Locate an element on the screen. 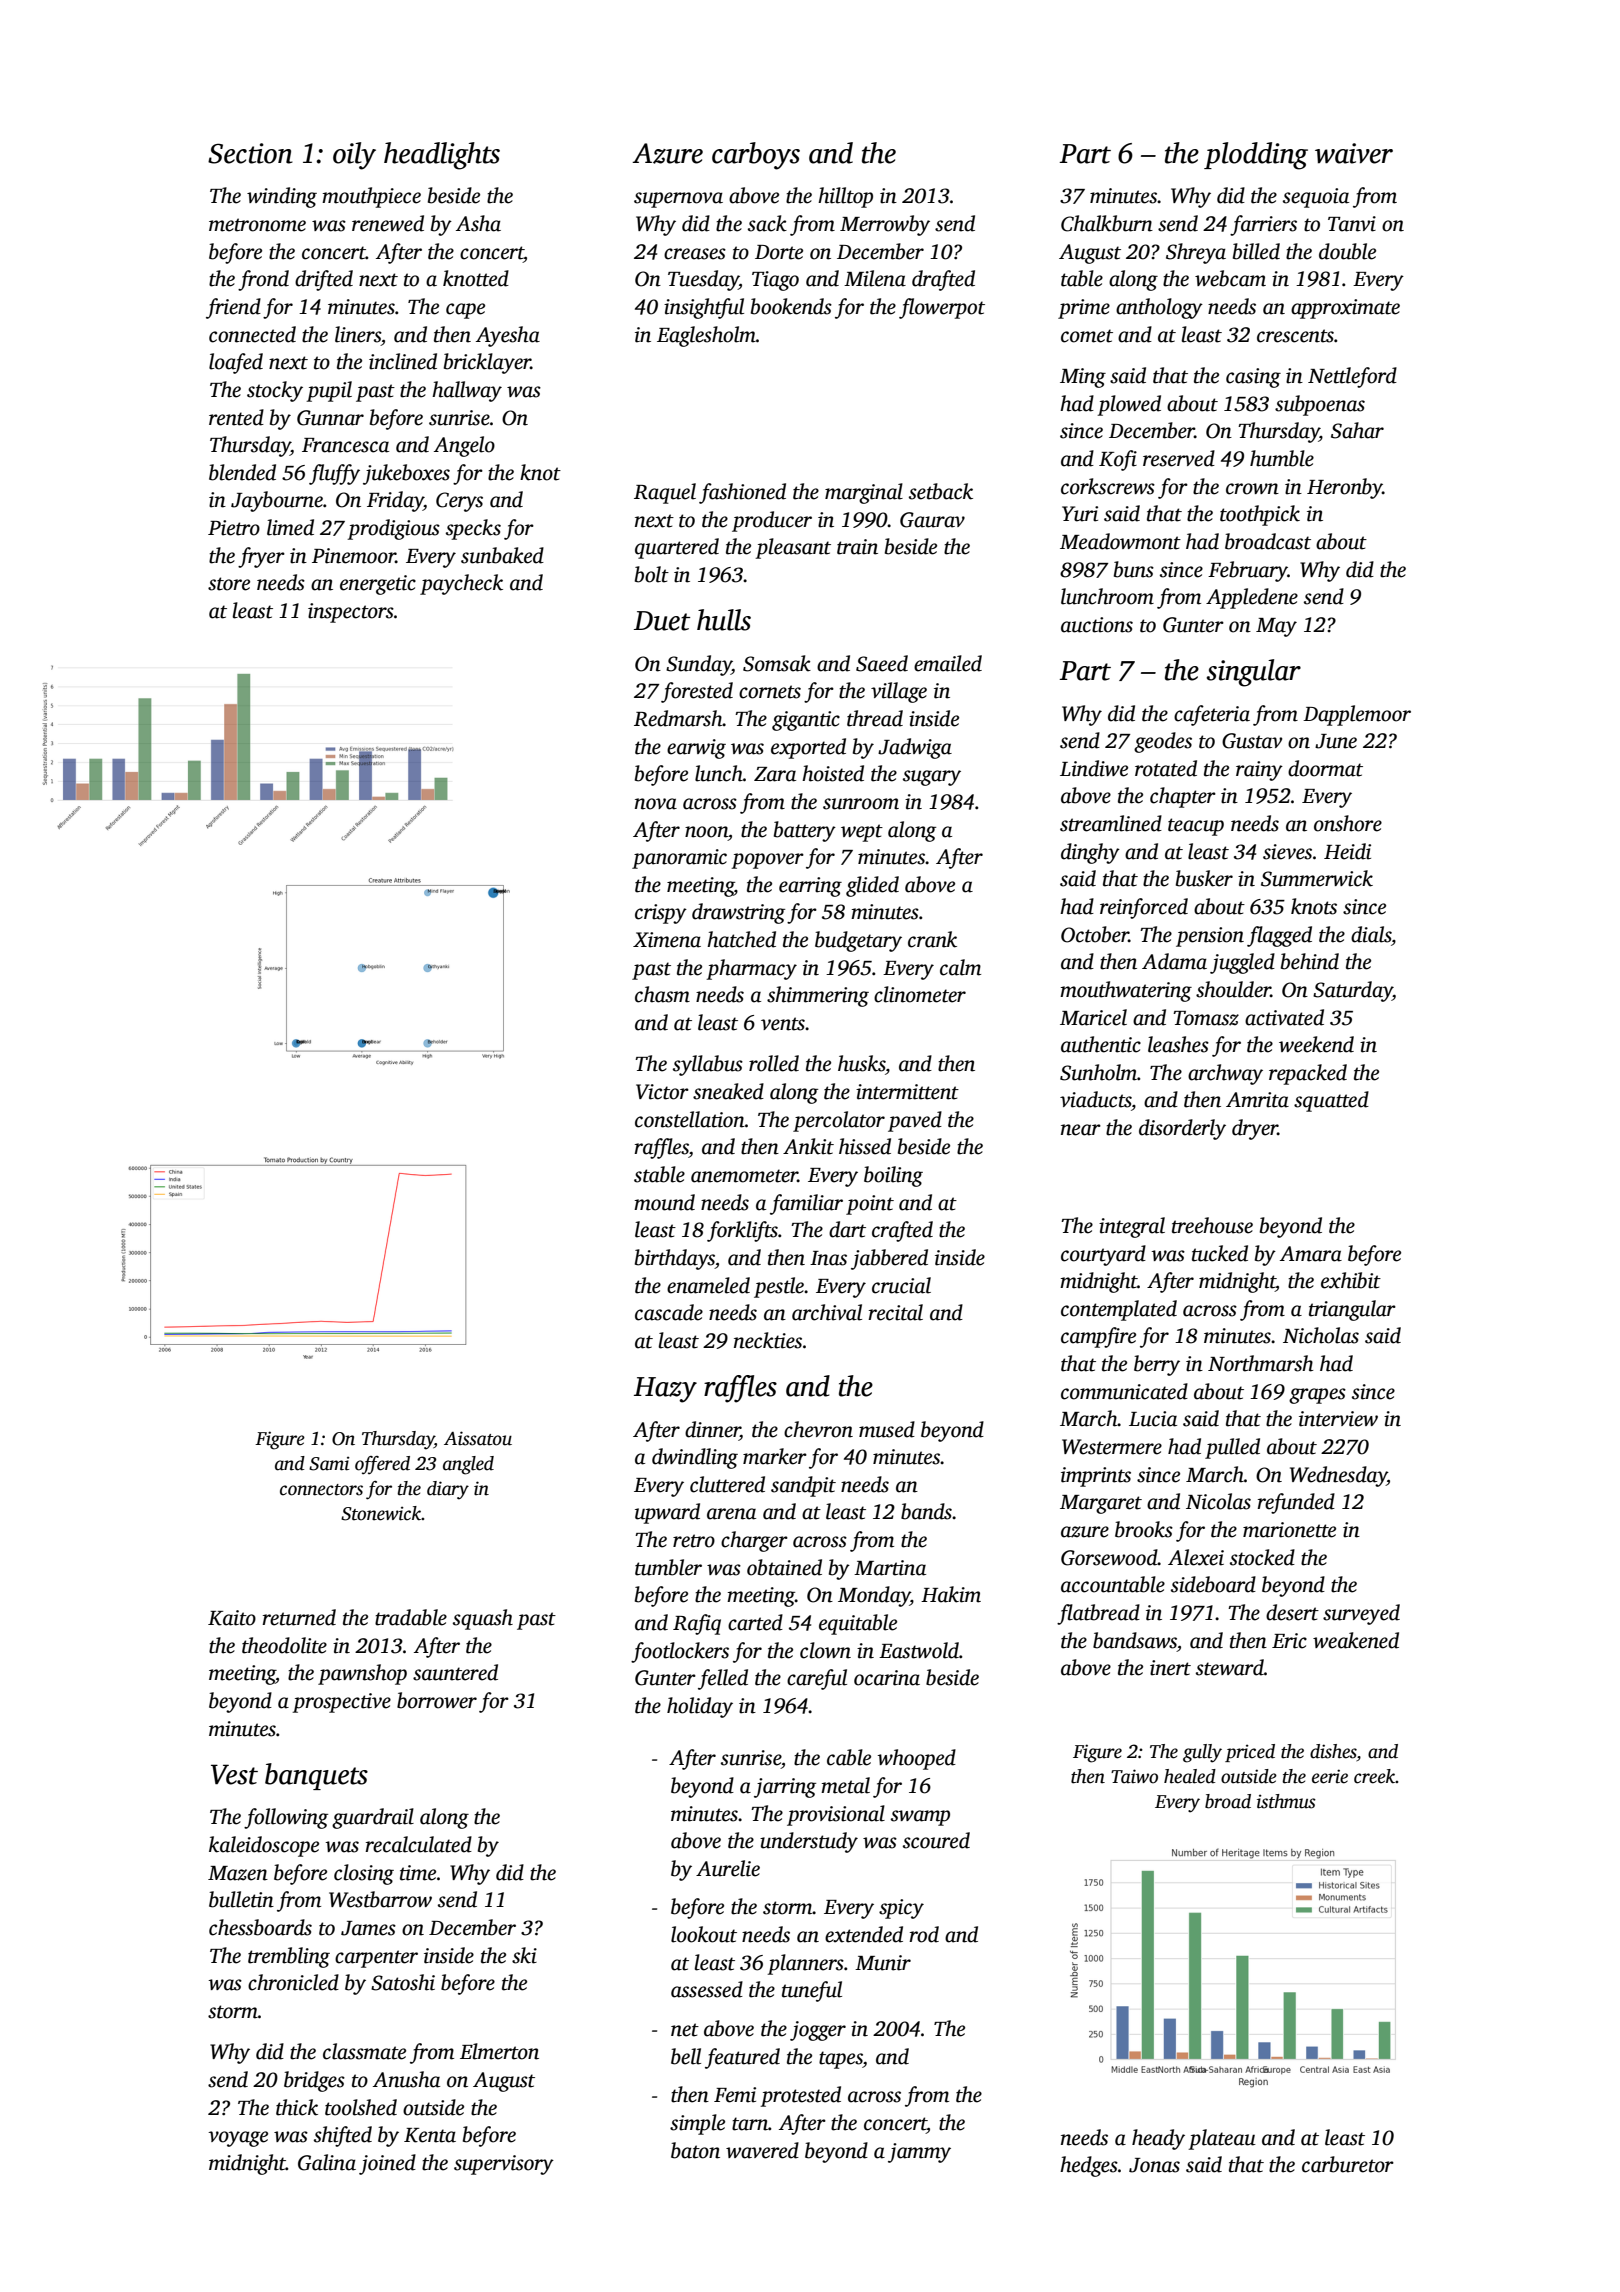  carboys is located at coordinates (756, 156).
